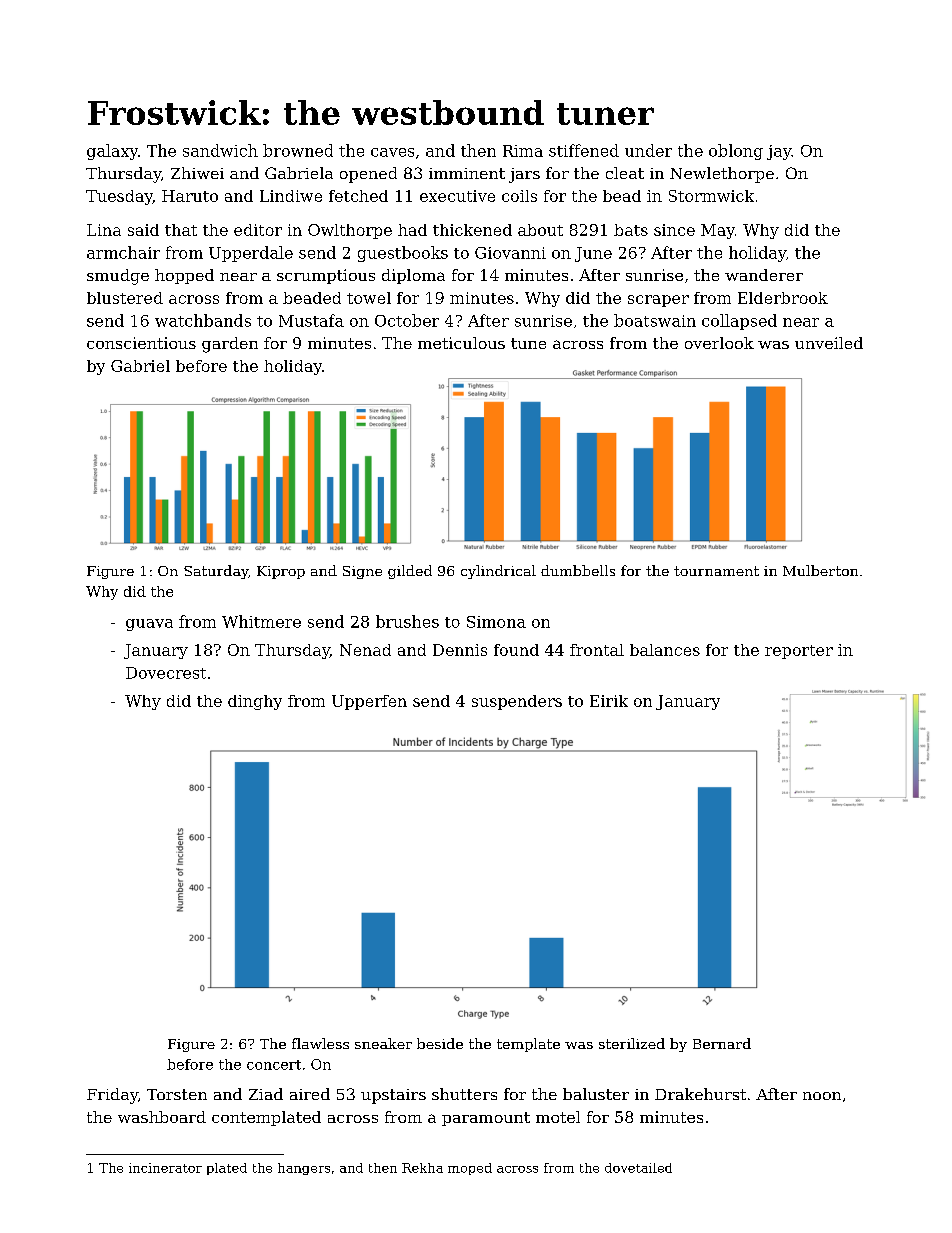 This page has height=1233, width=952. What do you see at coordinates (149, 625) in the page?
I see `guava` at bounding box center [149, 625].
